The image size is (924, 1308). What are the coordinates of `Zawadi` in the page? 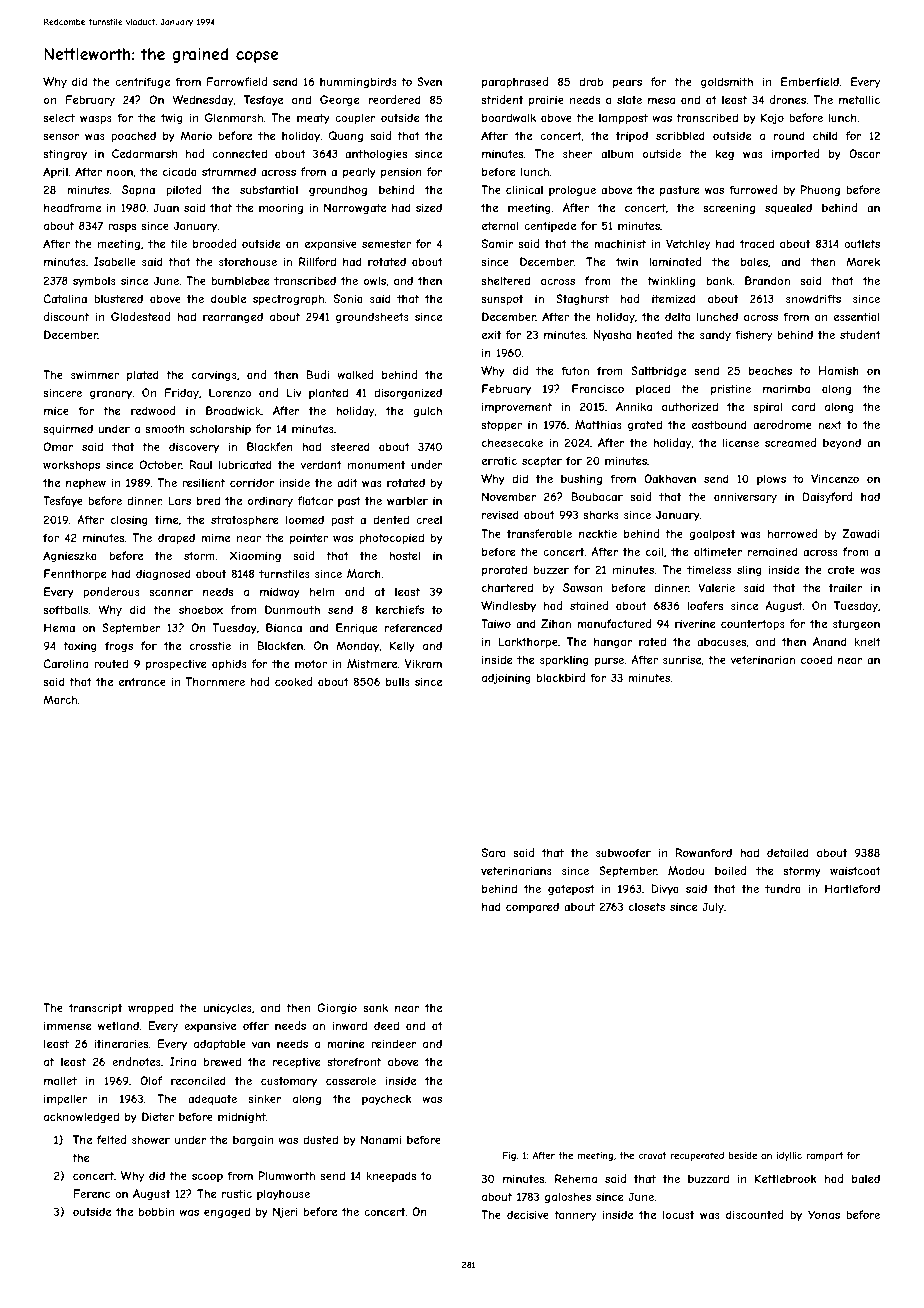 It's located at (861, 533).
